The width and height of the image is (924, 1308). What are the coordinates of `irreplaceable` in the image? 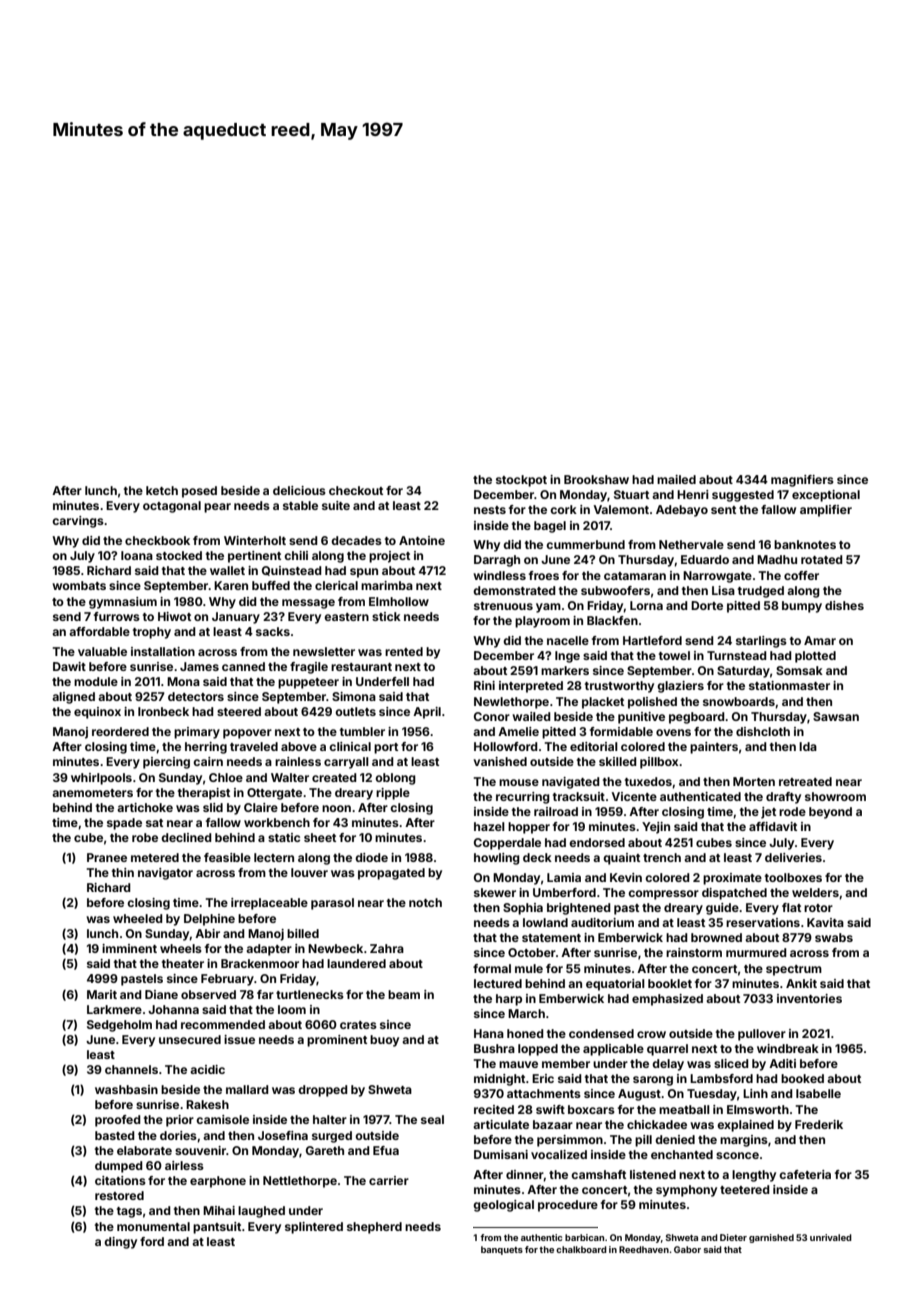 It's located at (269, 904).
